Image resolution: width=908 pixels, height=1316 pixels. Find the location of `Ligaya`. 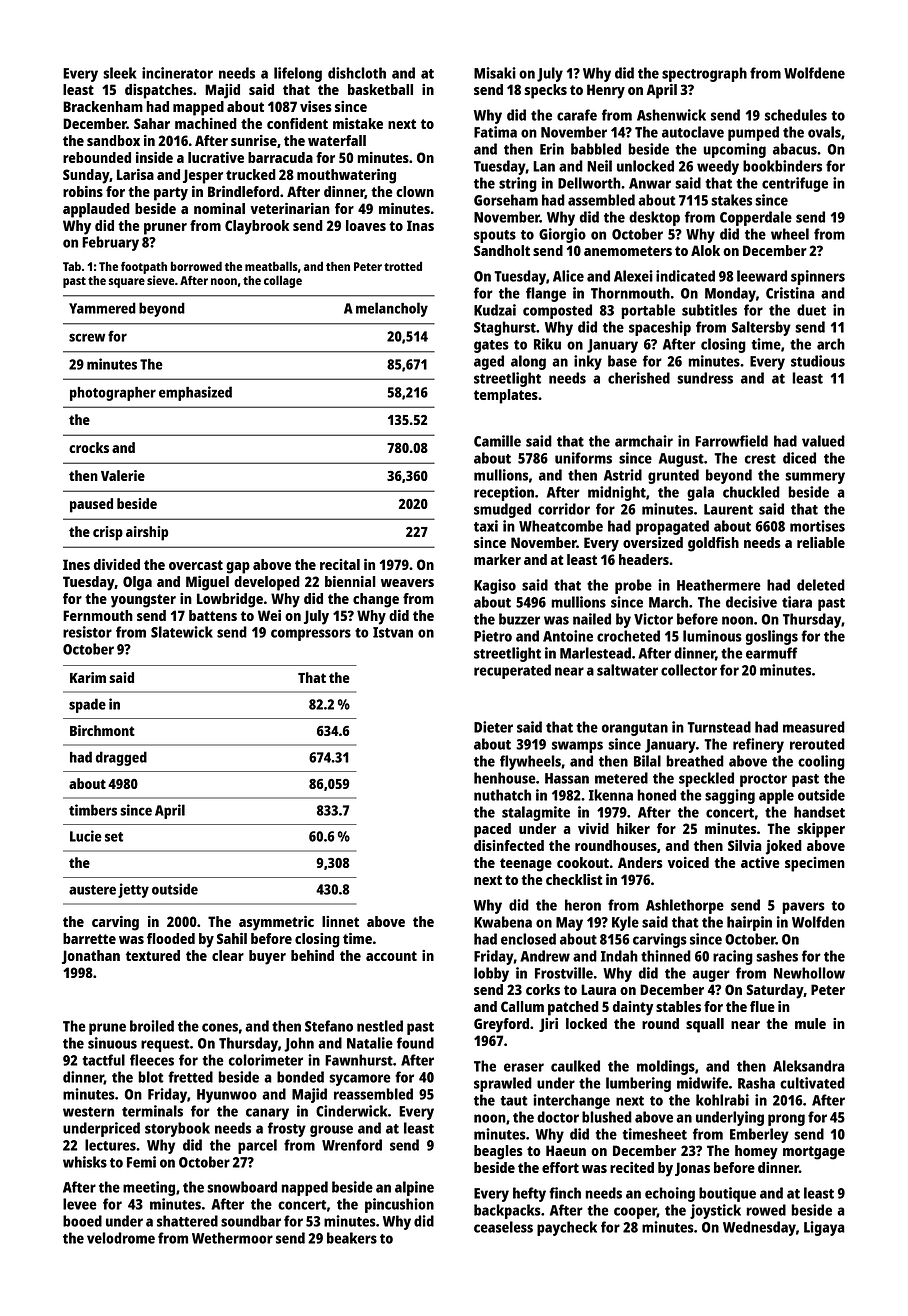

Ligaya is located at coordinates (824, 1228).
